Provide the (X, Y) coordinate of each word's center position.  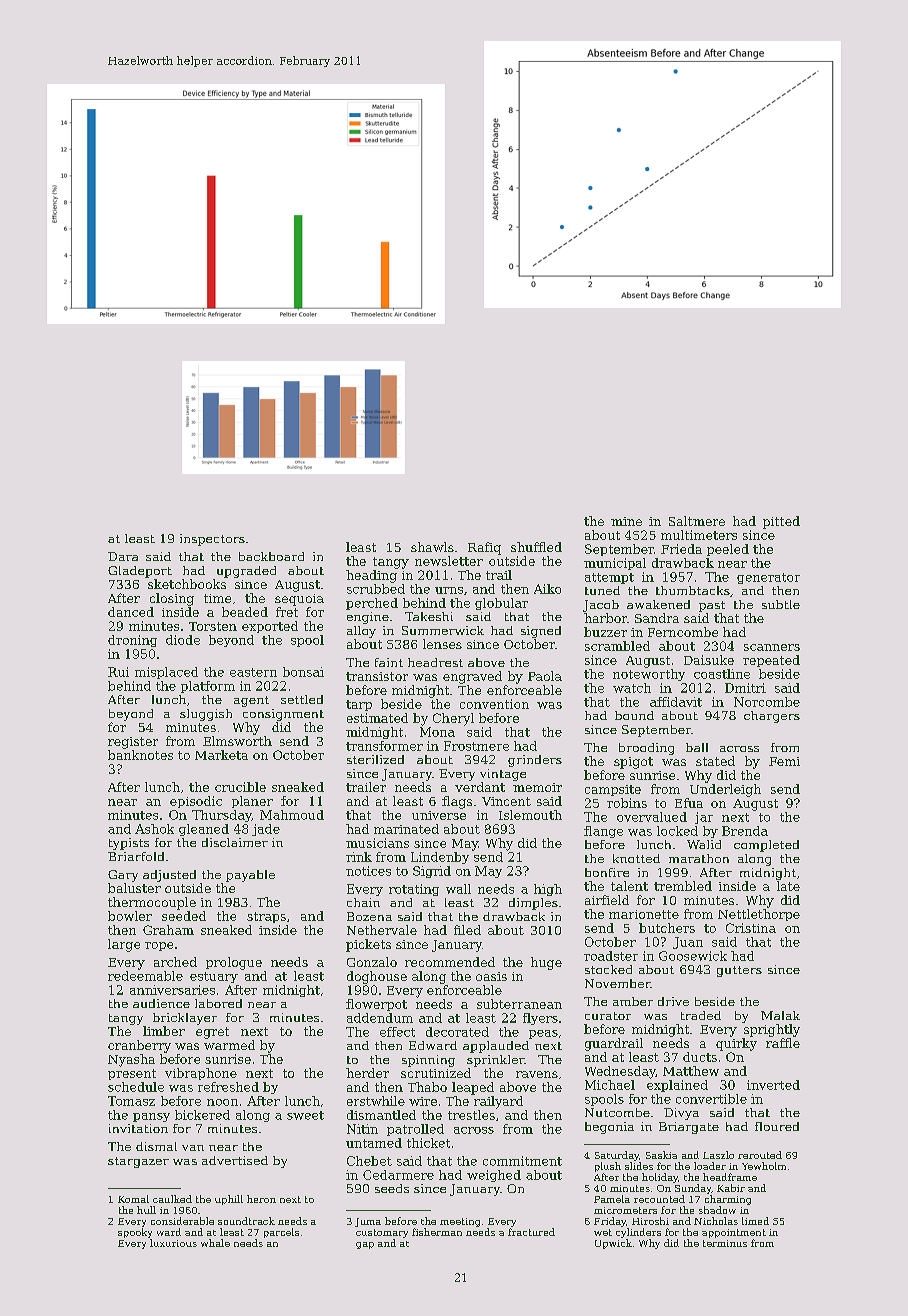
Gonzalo (372, 962)
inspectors (212, 540)
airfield (607, 900)
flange (603, 832)
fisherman (437, 1232)
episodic (196, 802)
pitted (781, 522)
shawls (432, 547)
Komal (133, 1199)
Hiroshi (650, 1221)
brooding (646, 749)
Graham (168, 930)
